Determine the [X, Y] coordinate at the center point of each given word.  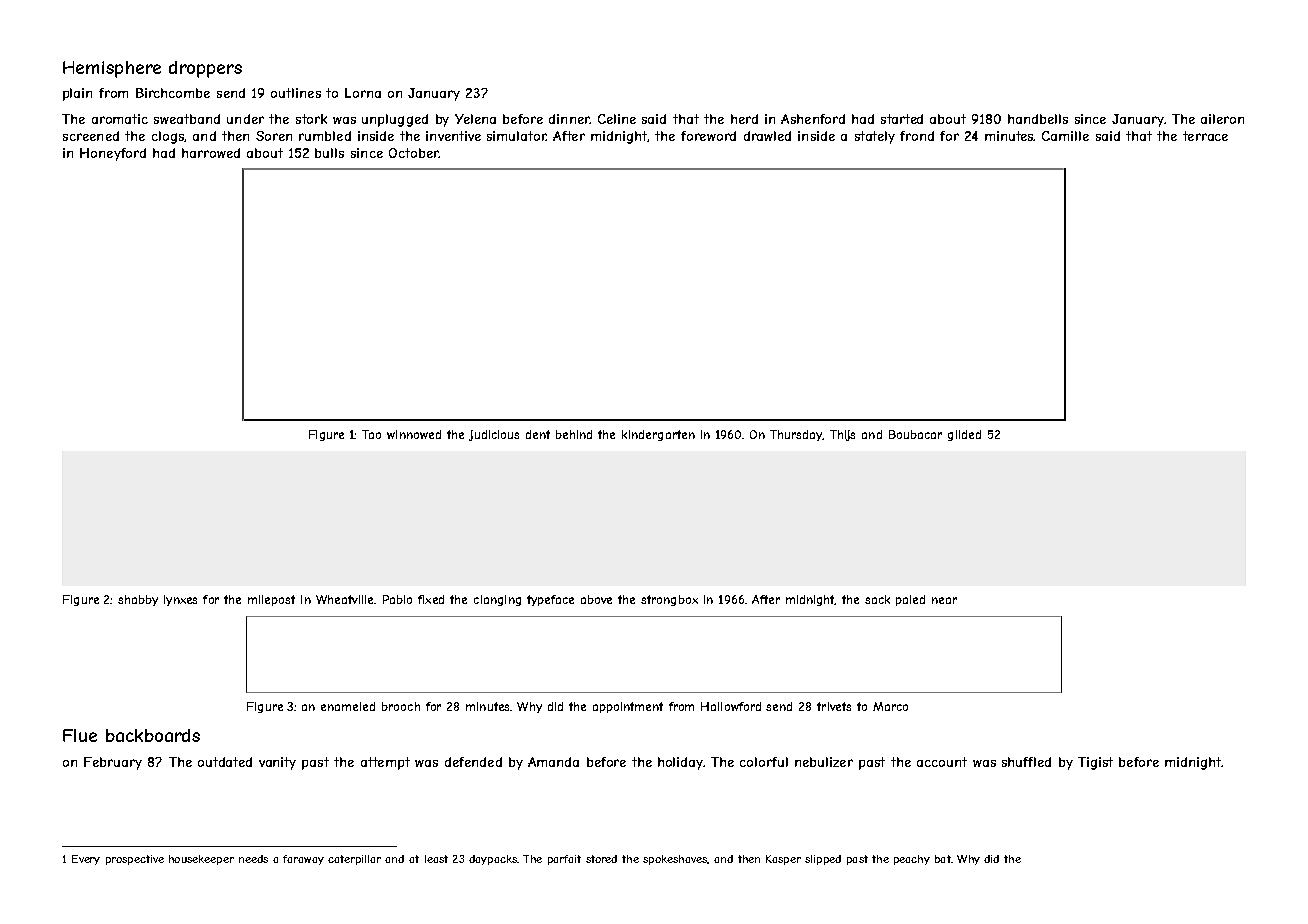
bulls [329, 153]
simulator [516, 136]
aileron [1222, 119]
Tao [371, 434]
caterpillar [354, 860]
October [414, 153]
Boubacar [915, 434]
